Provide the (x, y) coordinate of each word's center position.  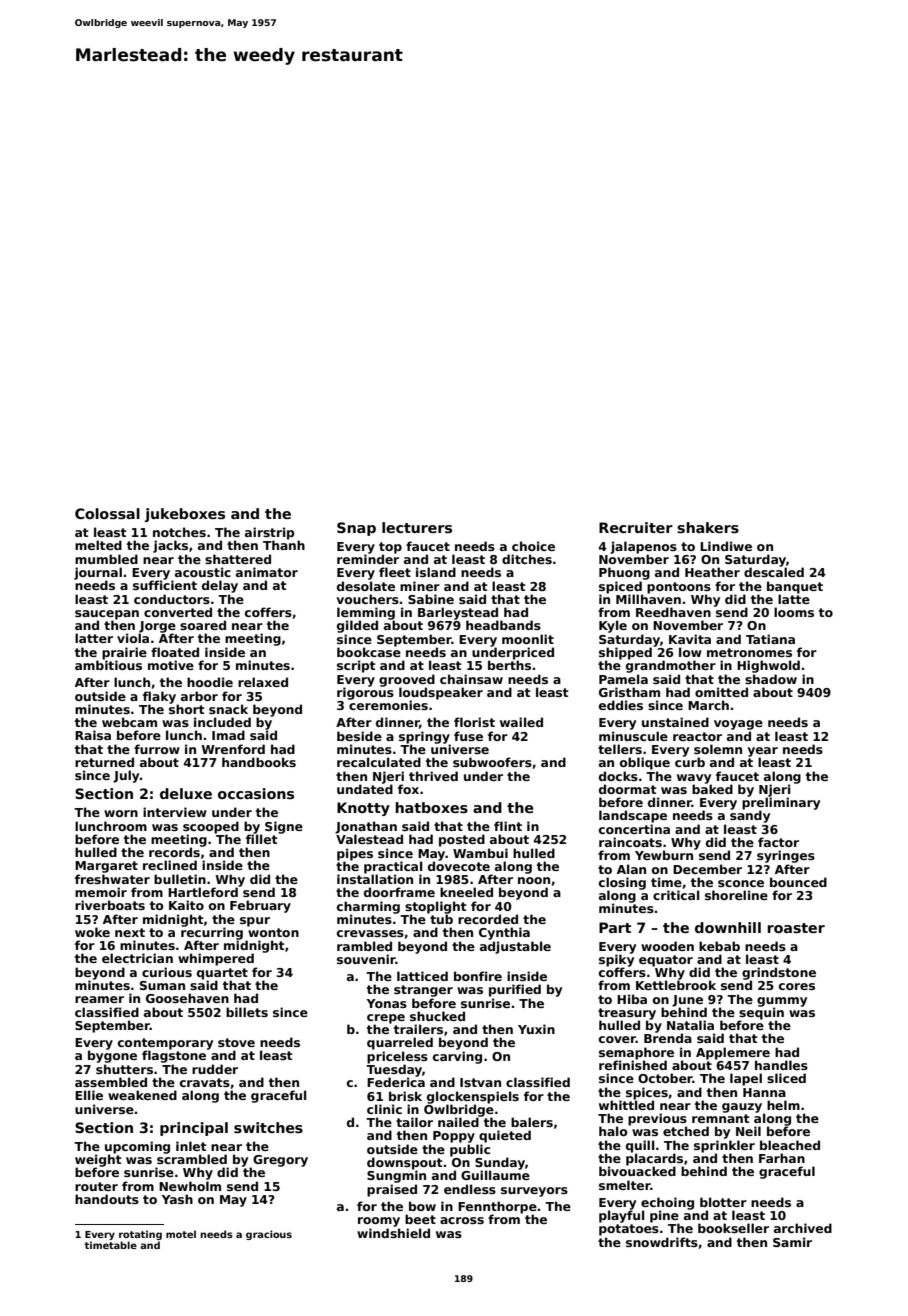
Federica (396, 1082)
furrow (157, 749)
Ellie (89, 1095)
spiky (616, 960)
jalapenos (643, 547)
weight (98, 1160)
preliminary (781, 803)
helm (783, 1105)
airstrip (270, 533)
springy (424, 737)
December (707, 869)
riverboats (110, 905)
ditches (527, 559)
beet (420, 1219)
